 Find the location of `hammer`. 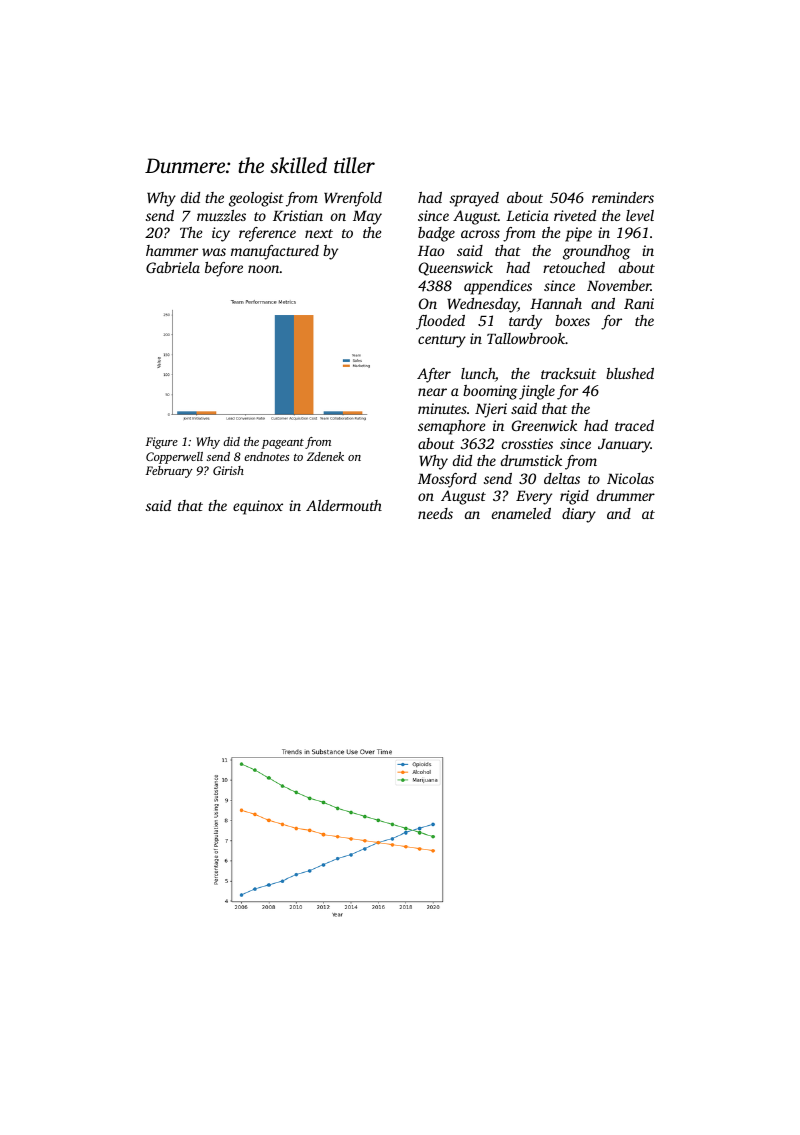

hammer is located at coordinates (172, 250).
